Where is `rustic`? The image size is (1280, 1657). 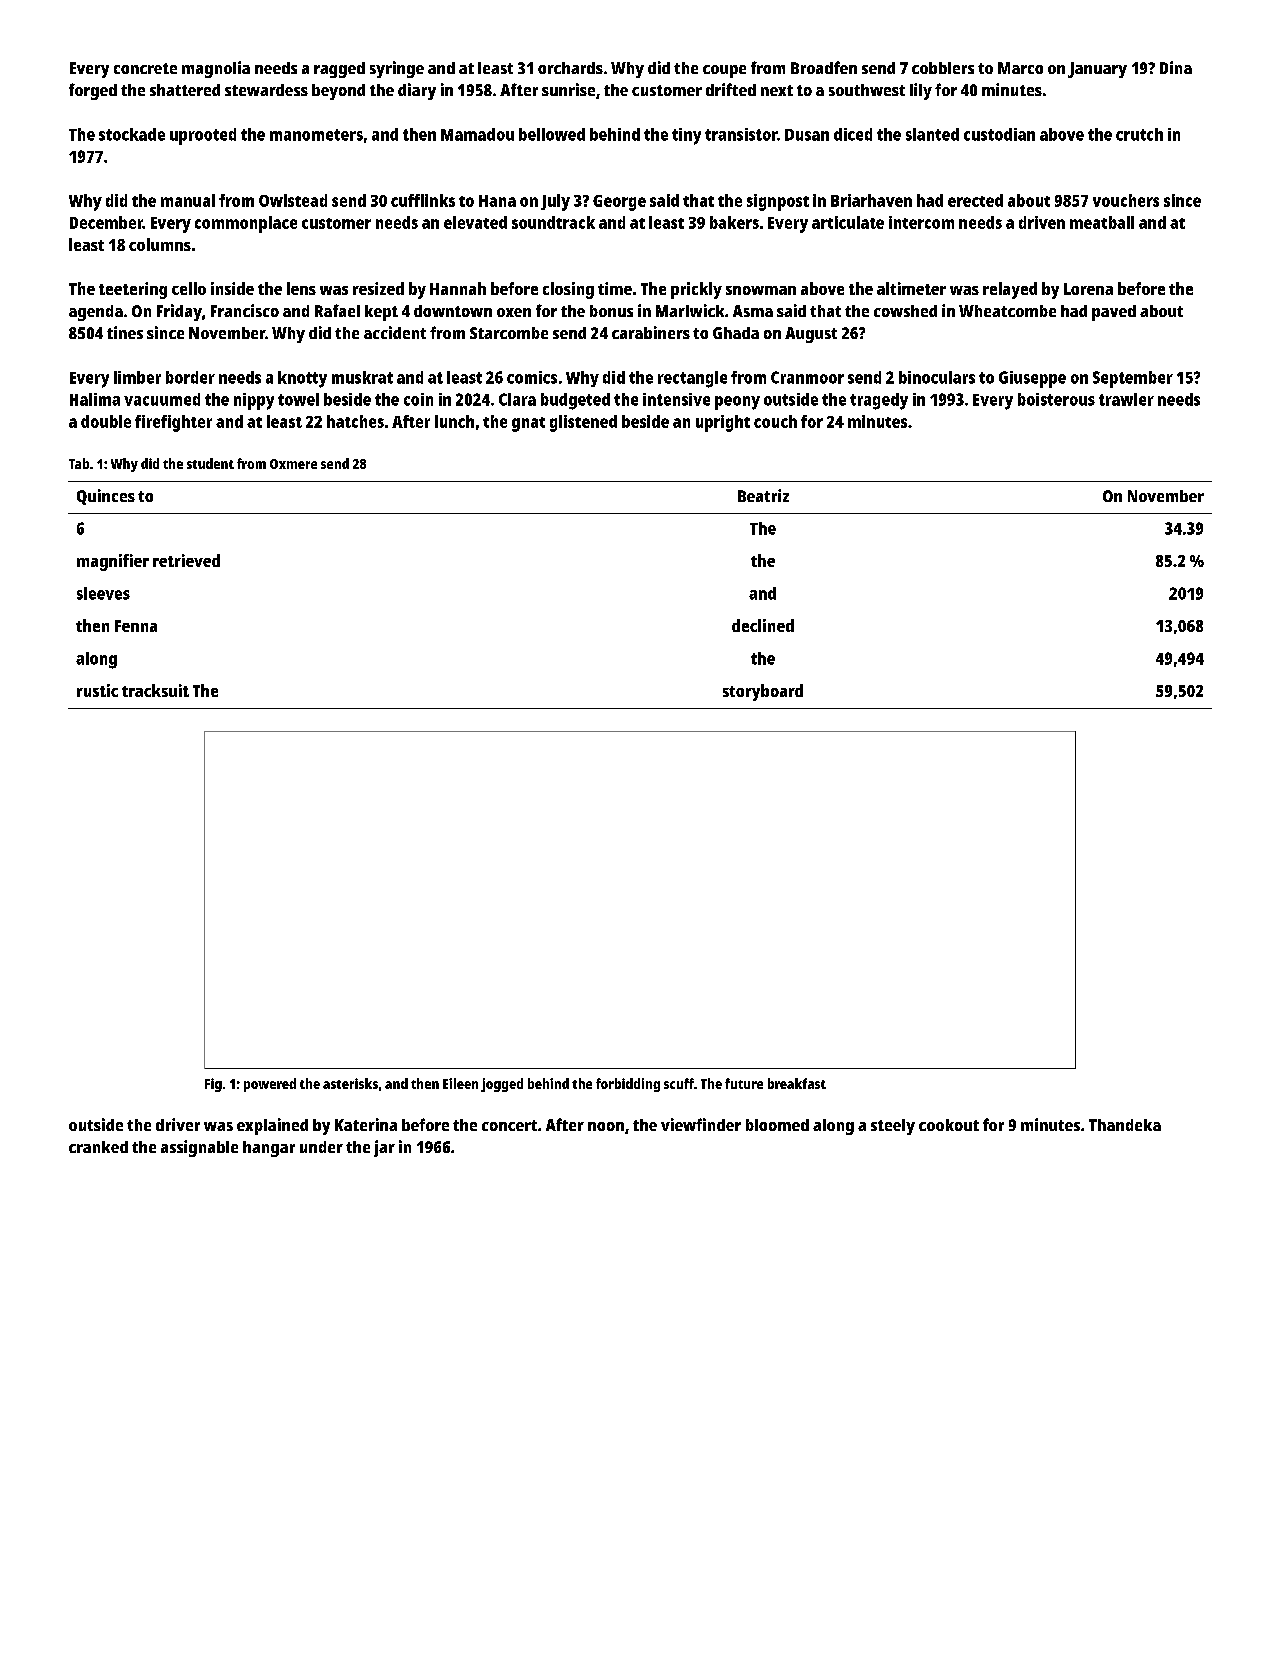 rustic is located at coordinates (97, 690).
